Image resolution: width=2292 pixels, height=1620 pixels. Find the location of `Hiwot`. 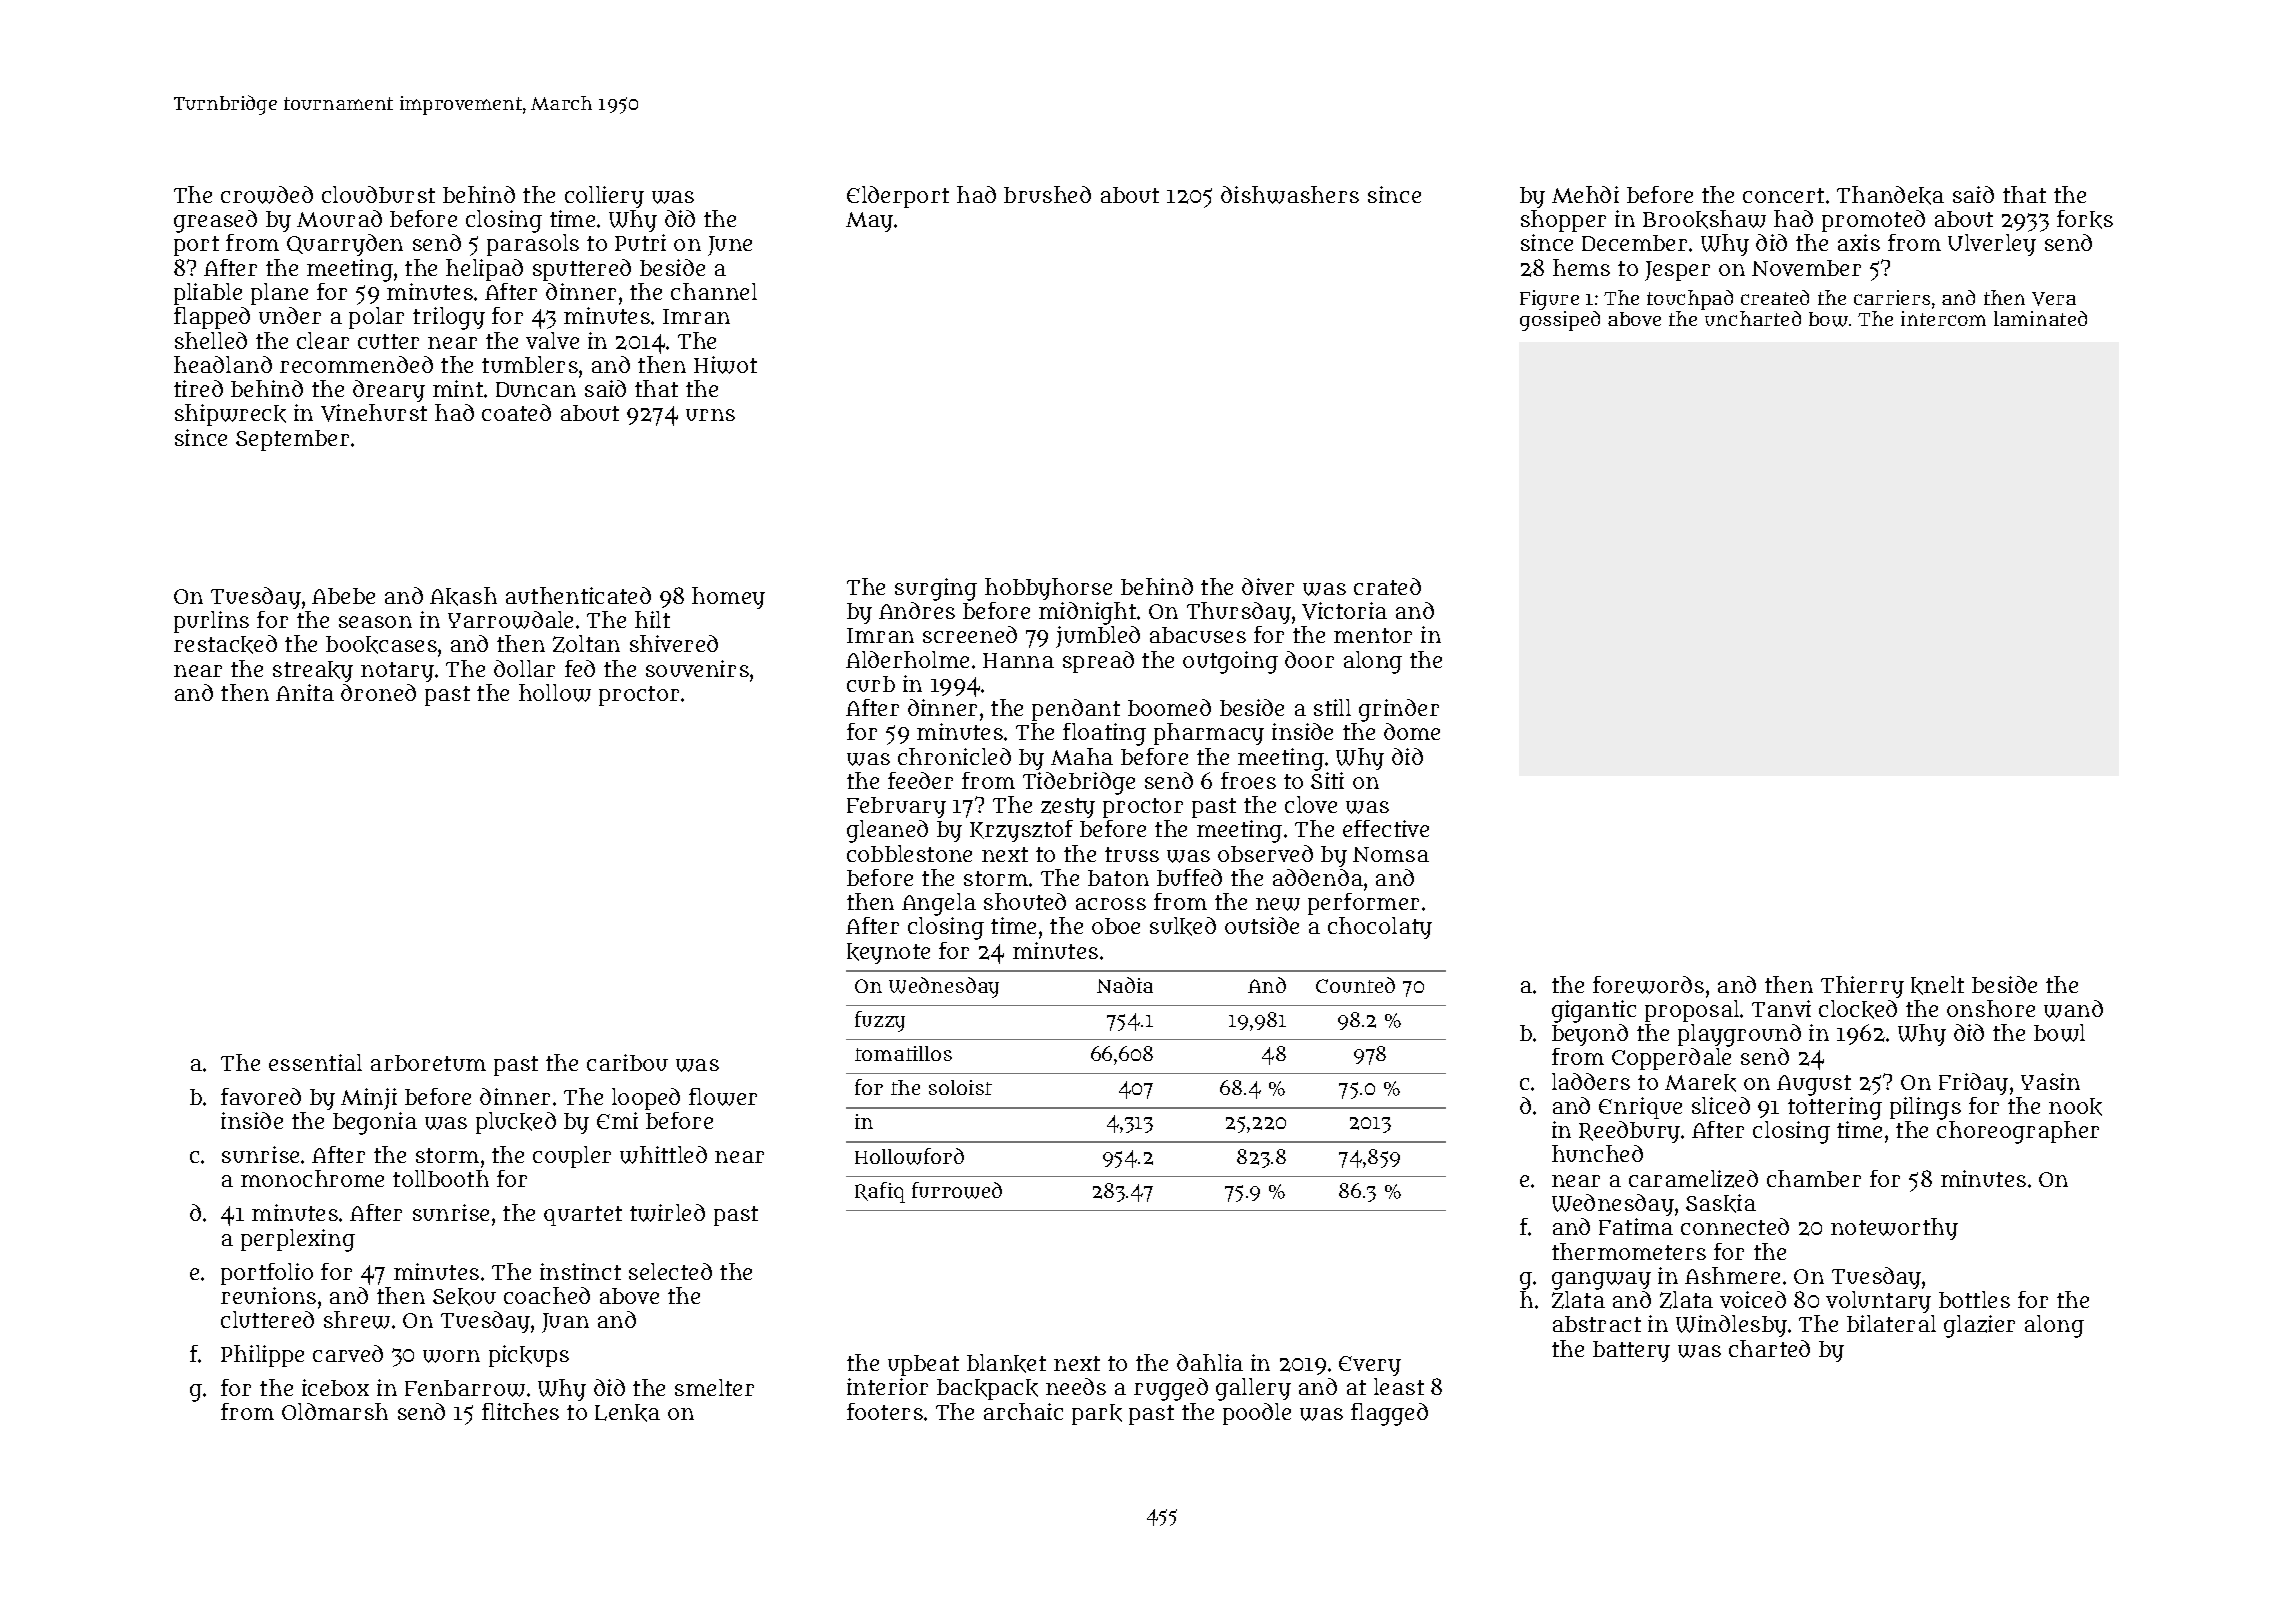

Hiwot is located at coordinates (725, 365).
